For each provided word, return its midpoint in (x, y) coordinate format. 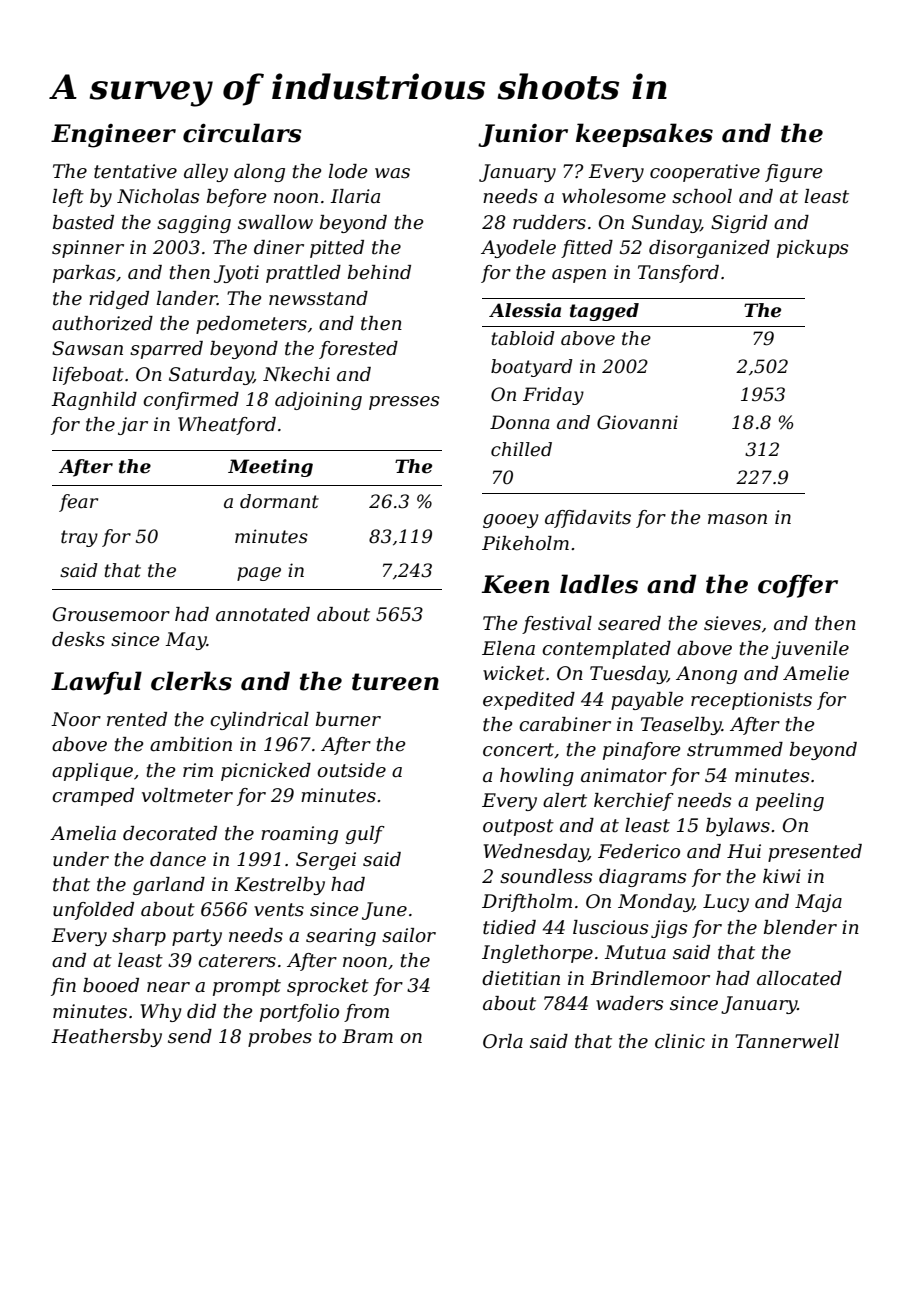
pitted (337, 249)
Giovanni (637, 422)
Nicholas (158, 196)
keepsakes (644, 135)
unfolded (93, 911)
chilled (521, 449)
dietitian (521, 978)
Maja (818, 903)
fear (78, 503)
